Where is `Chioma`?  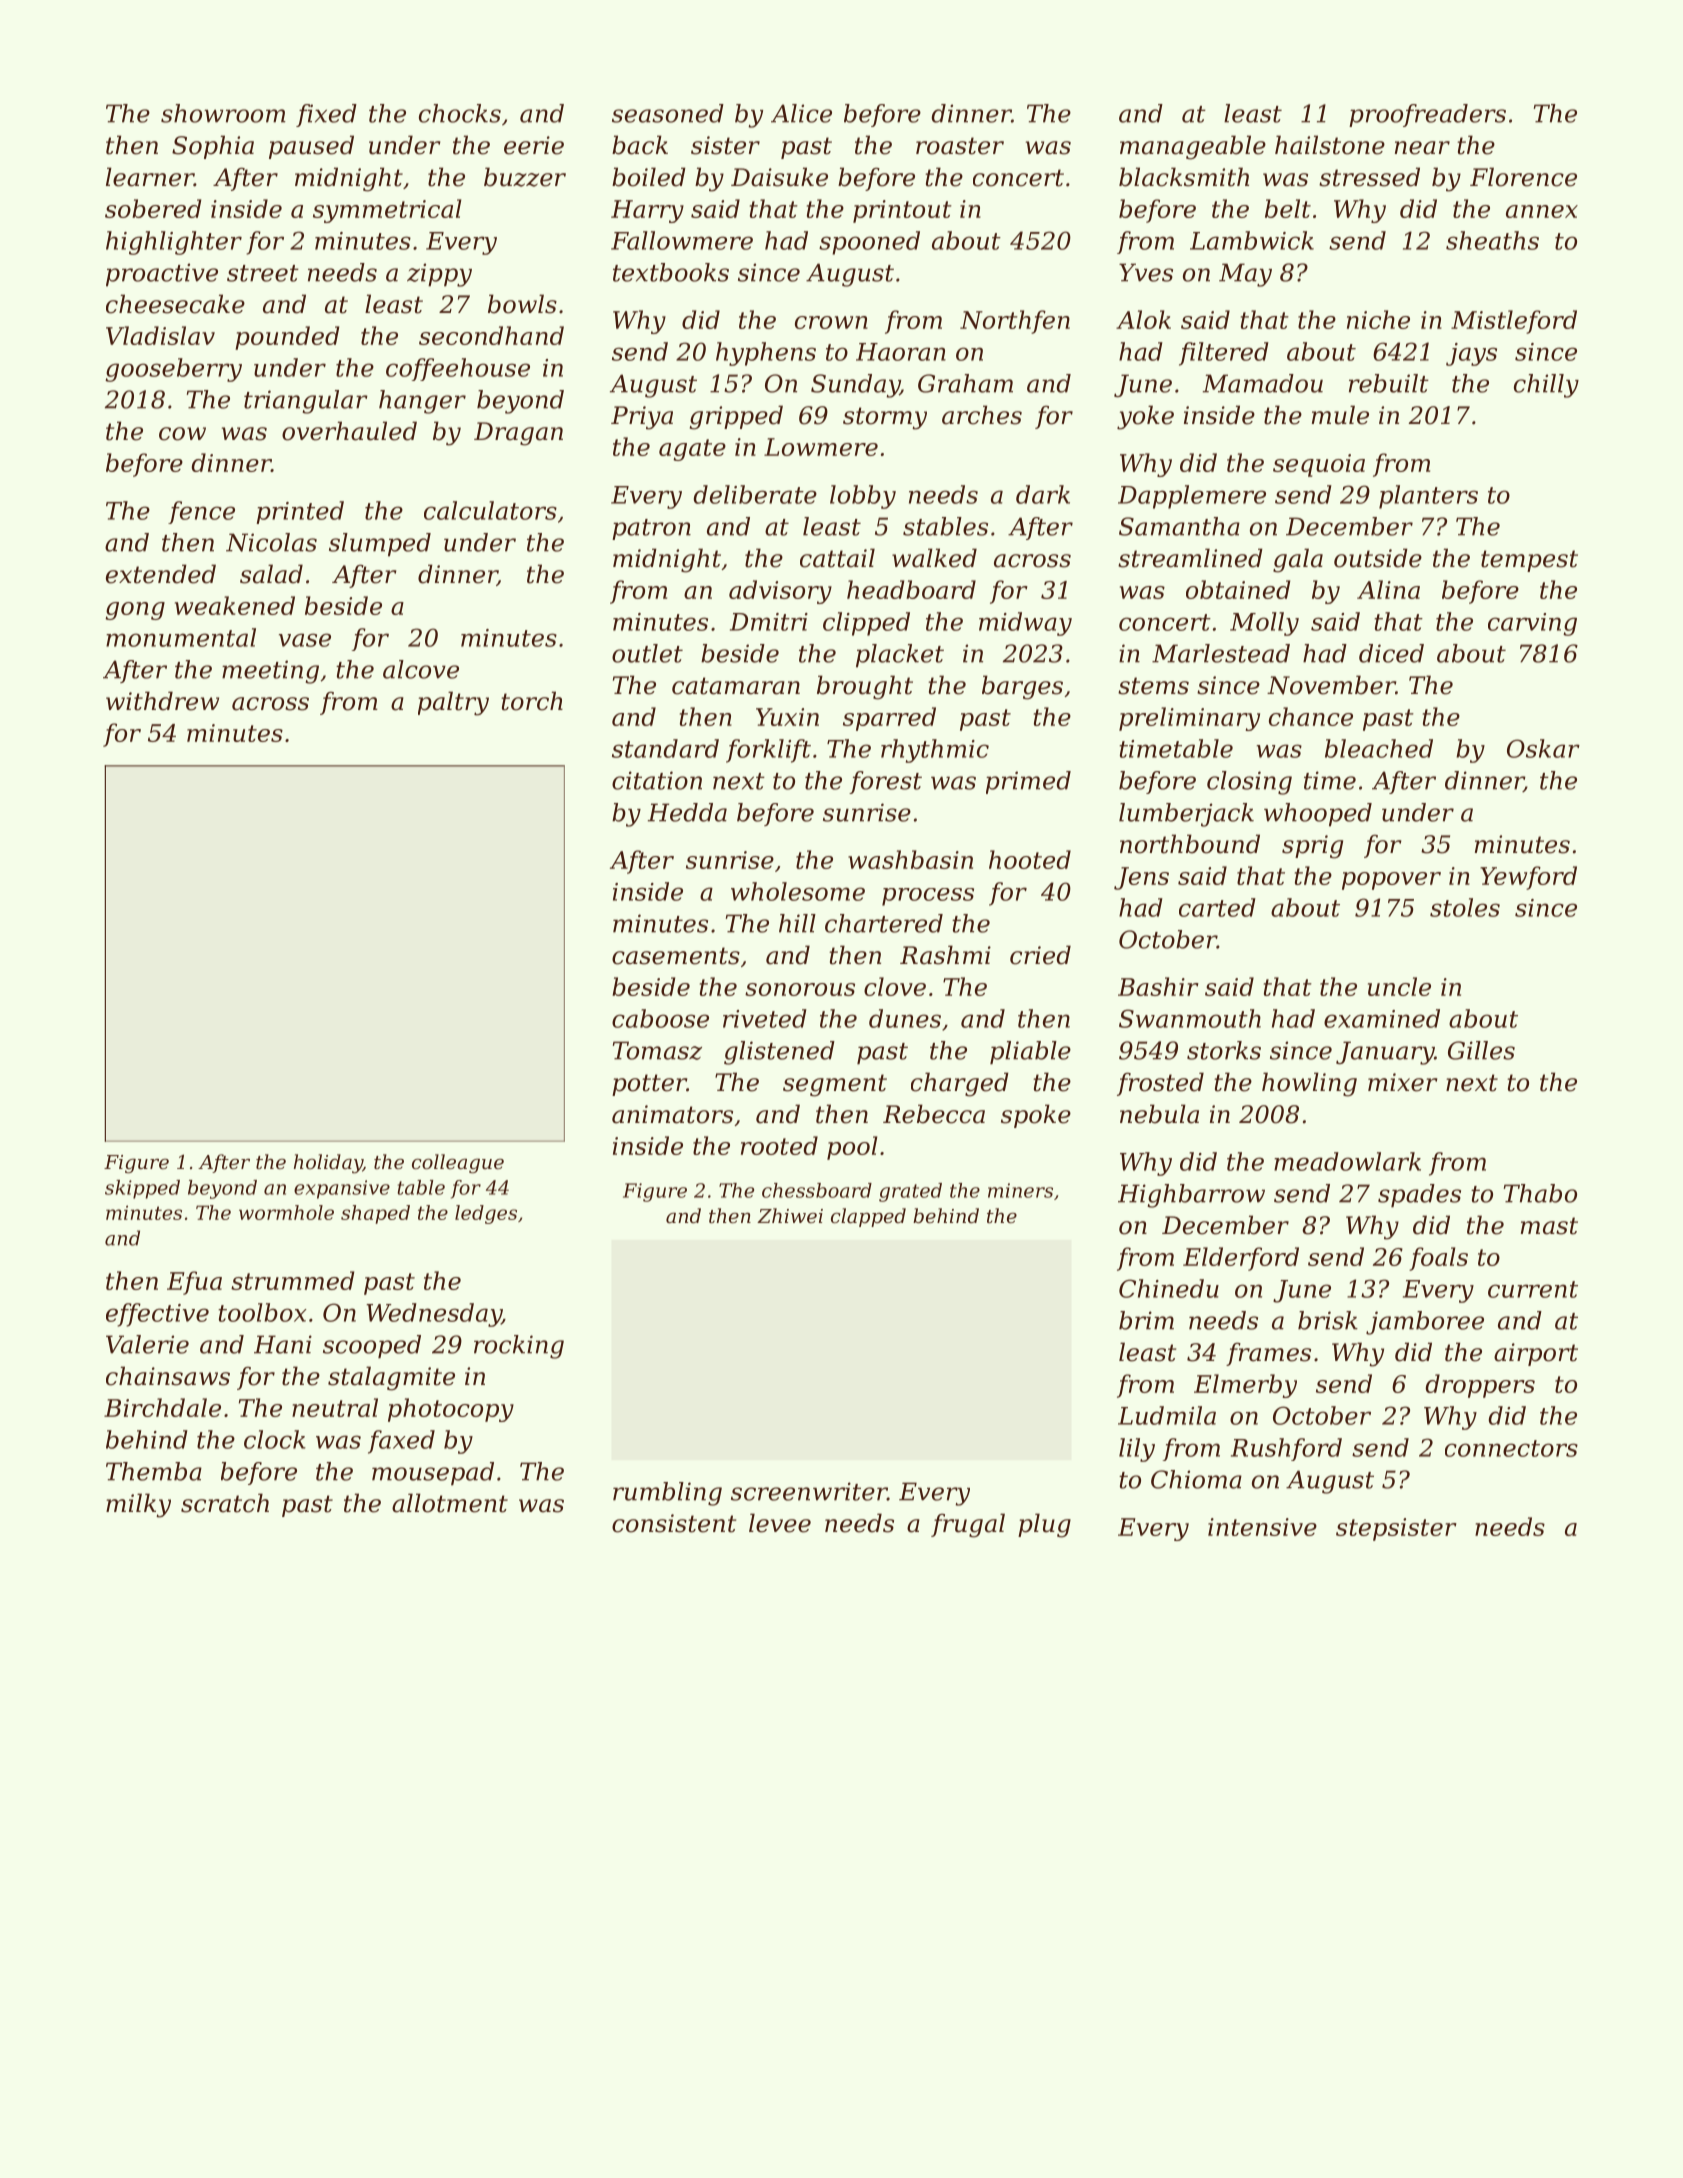 Chioma is located at coordinates (1196, 1479).
